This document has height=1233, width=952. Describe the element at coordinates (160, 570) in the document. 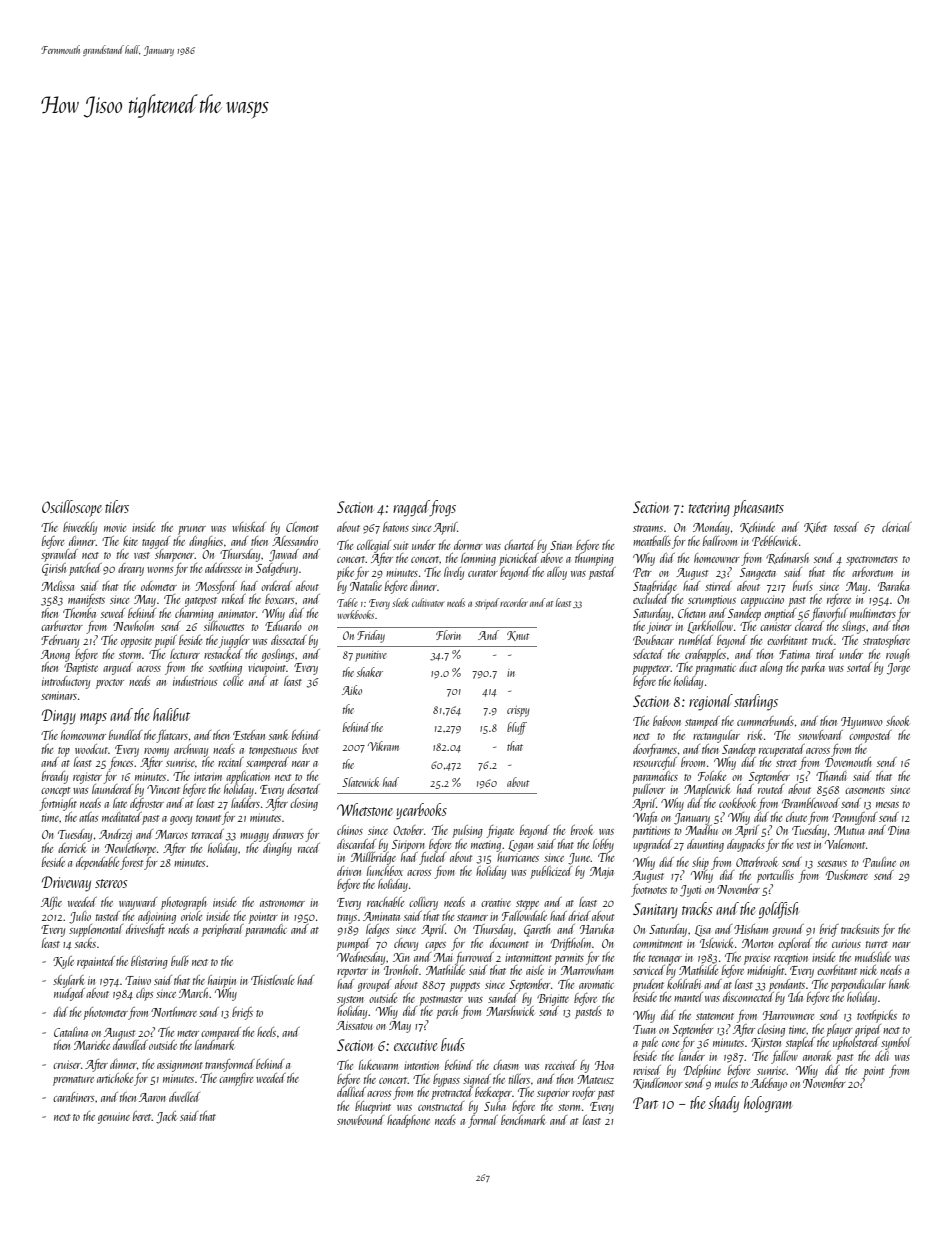

I see `worms` at that location.
